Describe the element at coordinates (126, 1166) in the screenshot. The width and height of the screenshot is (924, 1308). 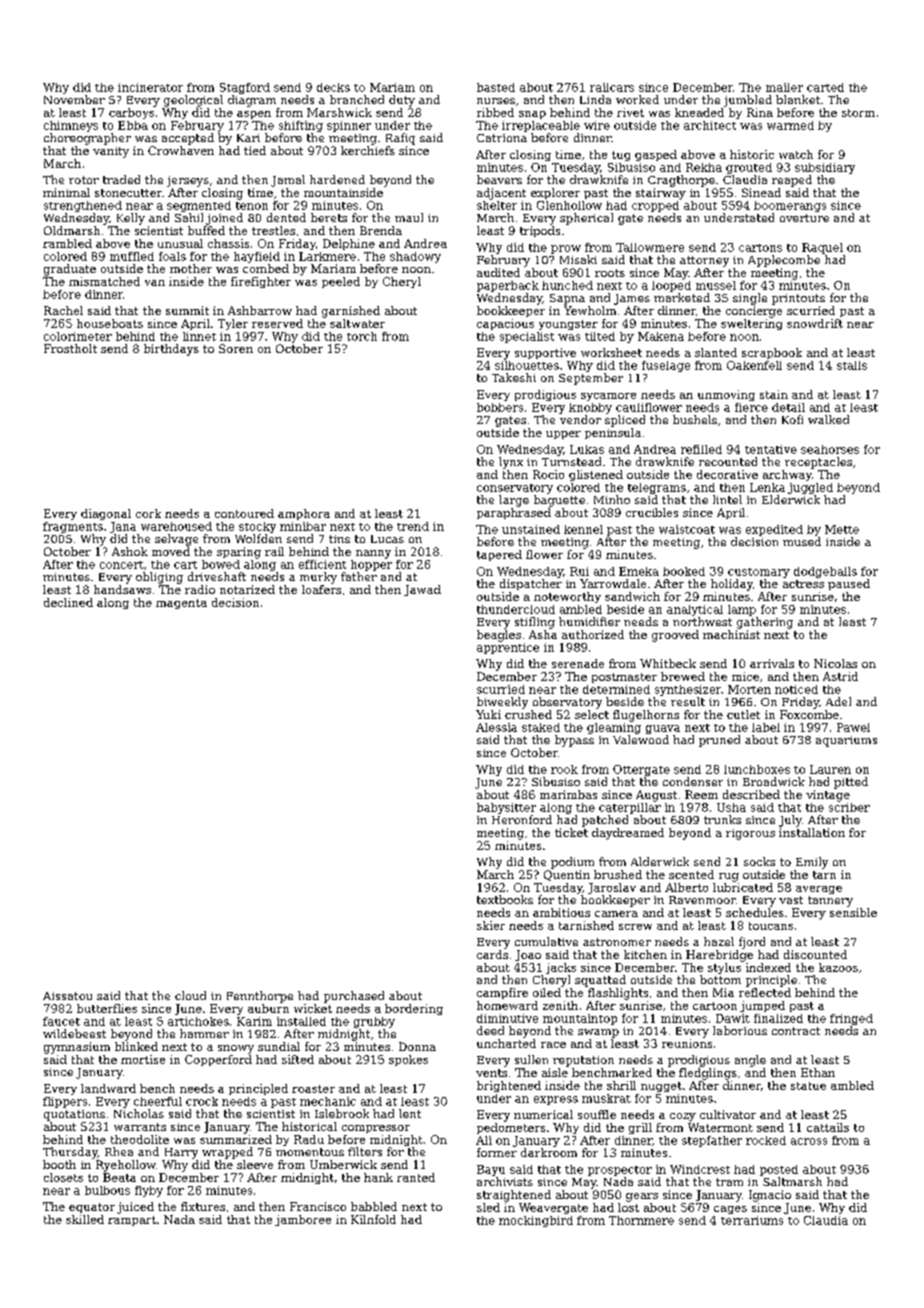
I see `Ryehollow` at that location.
